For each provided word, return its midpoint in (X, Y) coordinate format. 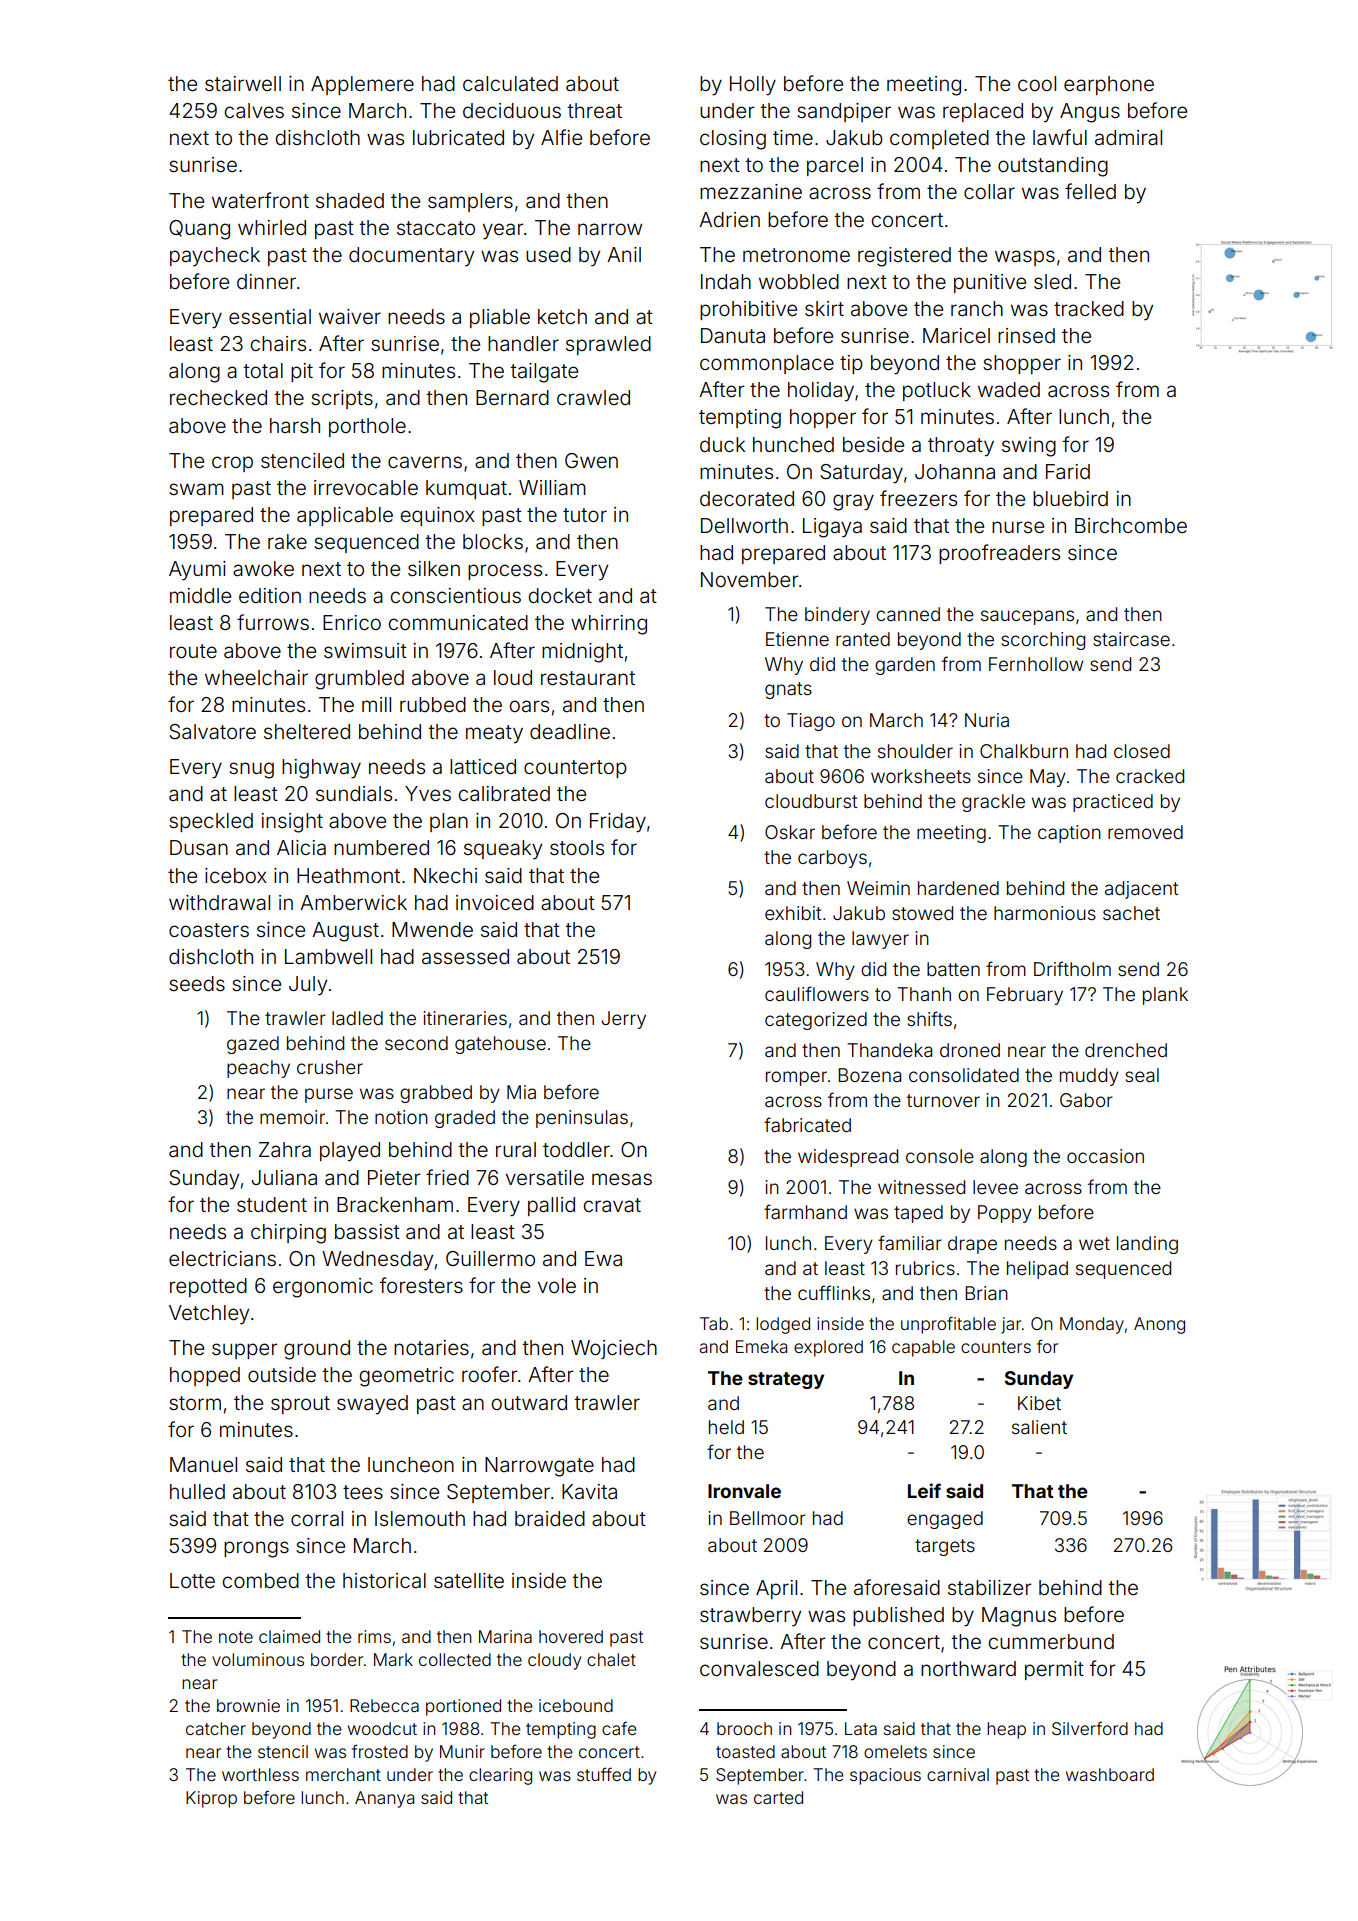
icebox (236, 875)
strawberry (750, 1617)
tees (363, 1492)
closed (1142, 751)
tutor (585, 515)
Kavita (589, 1491)
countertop (575, 769)
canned (908, 614)
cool (1037, 83)
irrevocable (366, 487)
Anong (1159, 1325)
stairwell (243, 83)
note (236, 1637)
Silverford (1090, 1728)
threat (595, 110)
